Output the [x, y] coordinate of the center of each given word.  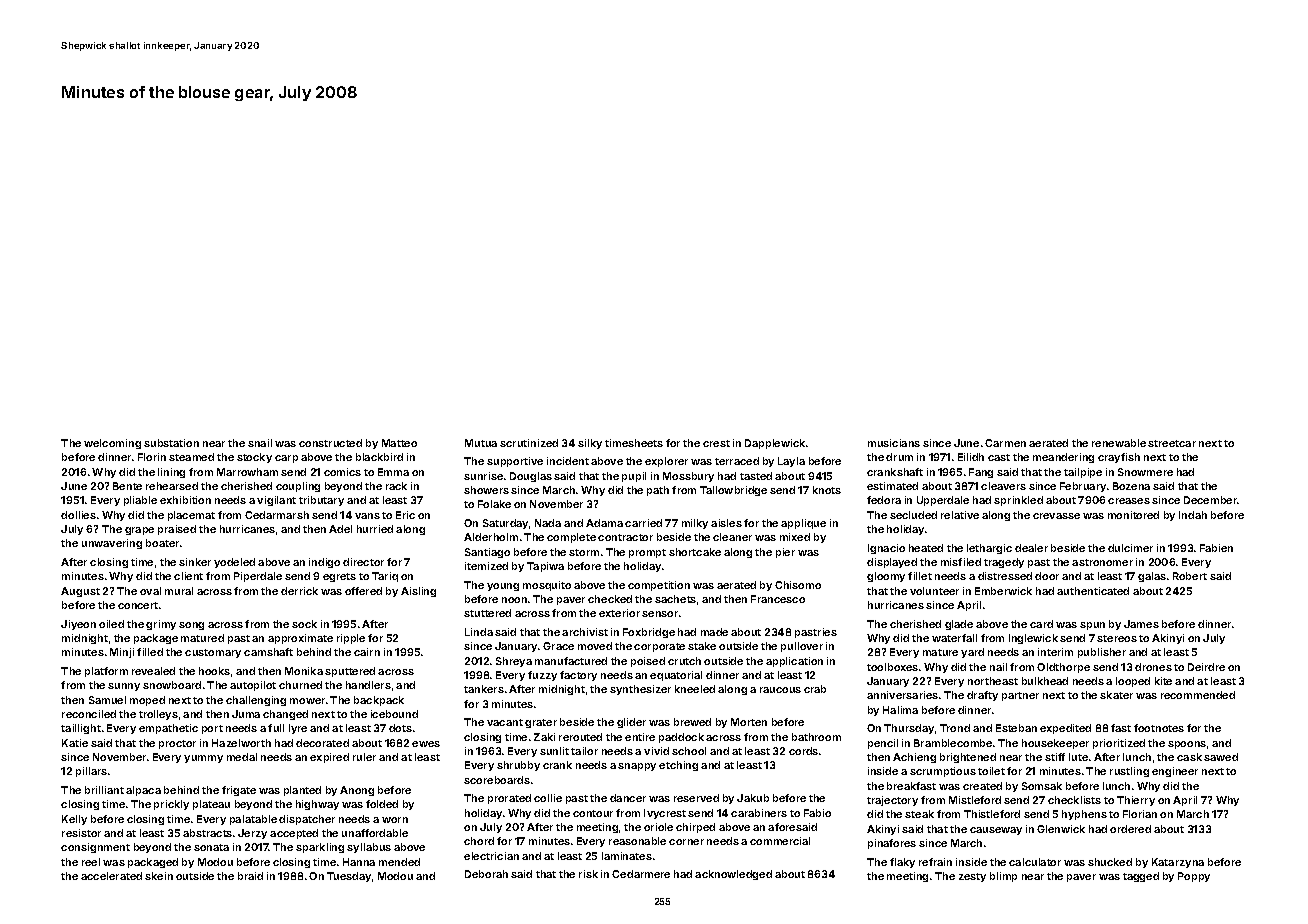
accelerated [111, 876]
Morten [749, 722]
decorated [322, 743]
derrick [299, 591]
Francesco [778, 599]
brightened [968, 758]
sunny [124, 687]
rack [396, 486]
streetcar [1172, 443]
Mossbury [688, 477]
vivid [656, 751]
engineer [1175, 772]
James [1141, 624]
